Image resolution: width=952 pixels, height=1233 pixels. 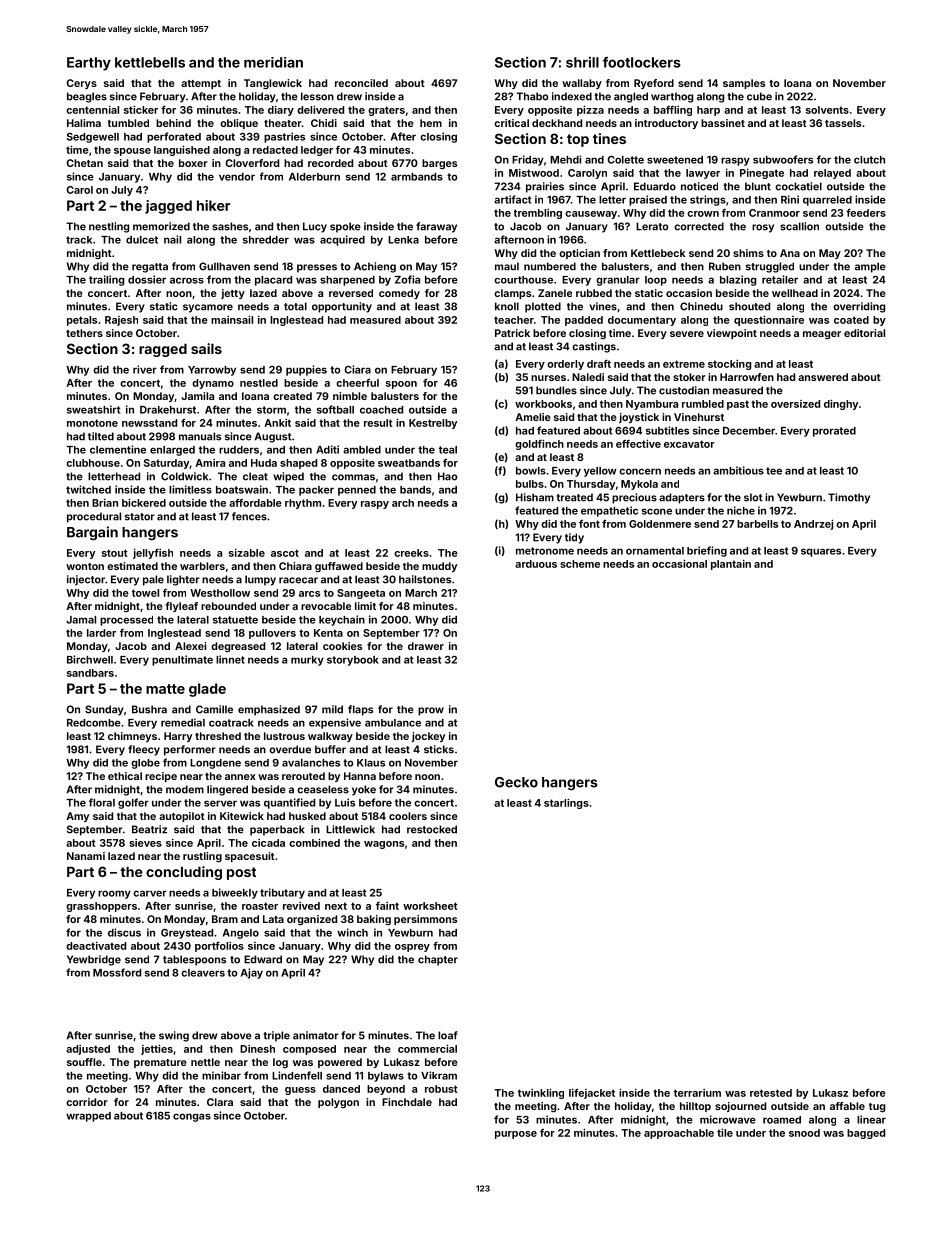 What do you see at coordinates (572, 96) in the page?
I see `indexed` at bounding box center [572, 96].
